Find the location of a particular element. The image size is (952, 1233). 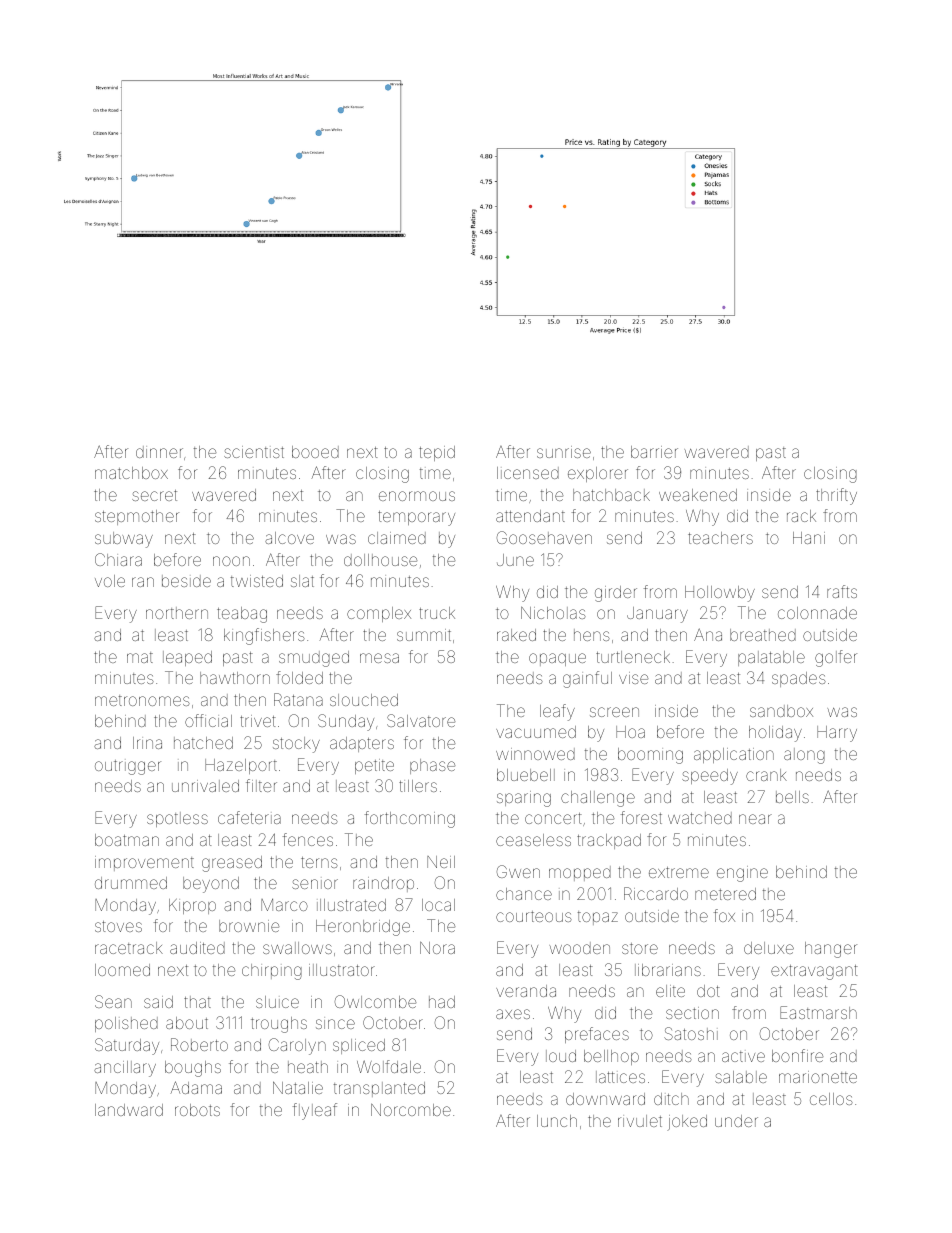

matchbox is located at coordinates (131, 473).
